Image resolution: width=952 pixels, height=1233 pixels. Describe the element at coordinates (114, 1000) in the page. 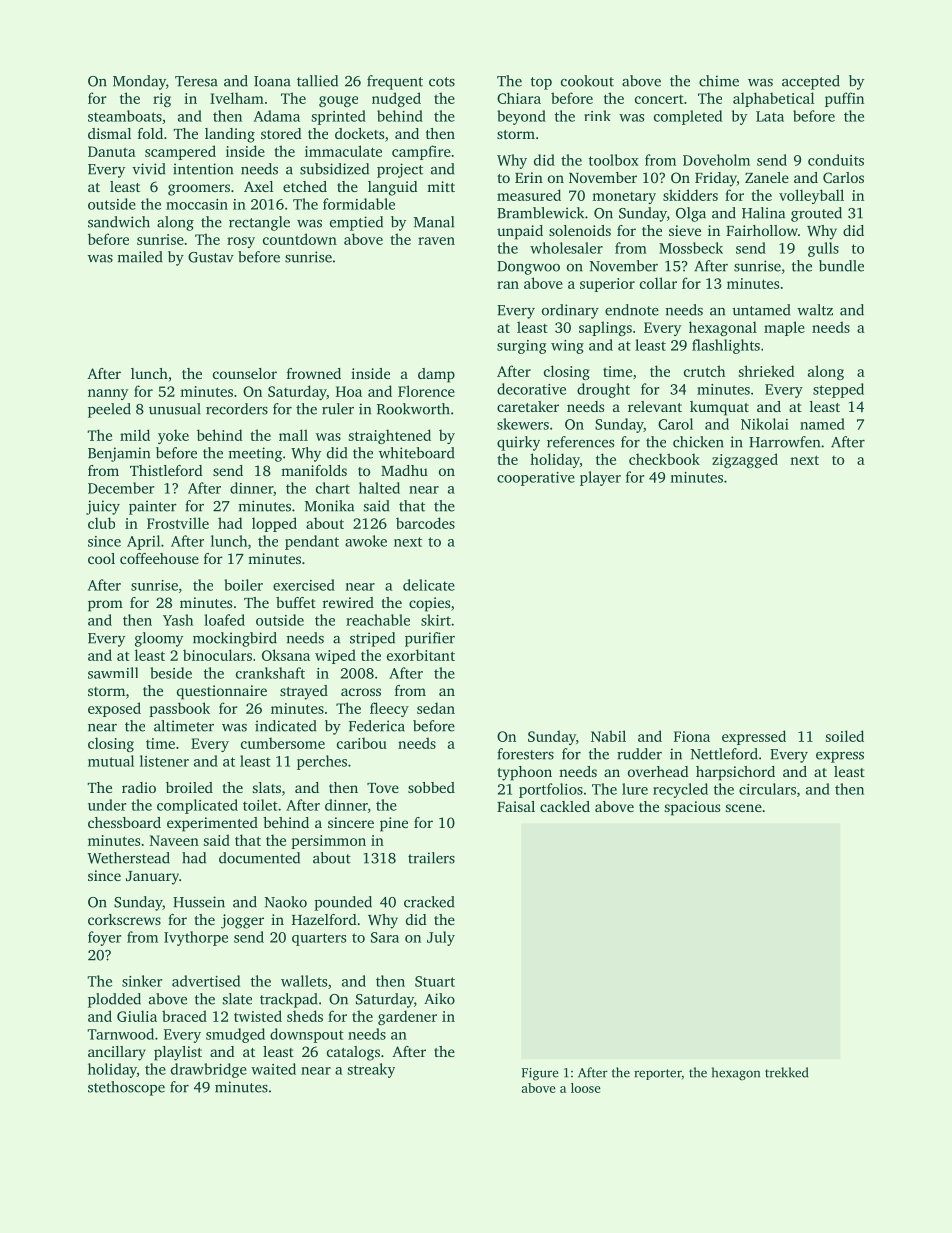

I see `plodded` at that location.
